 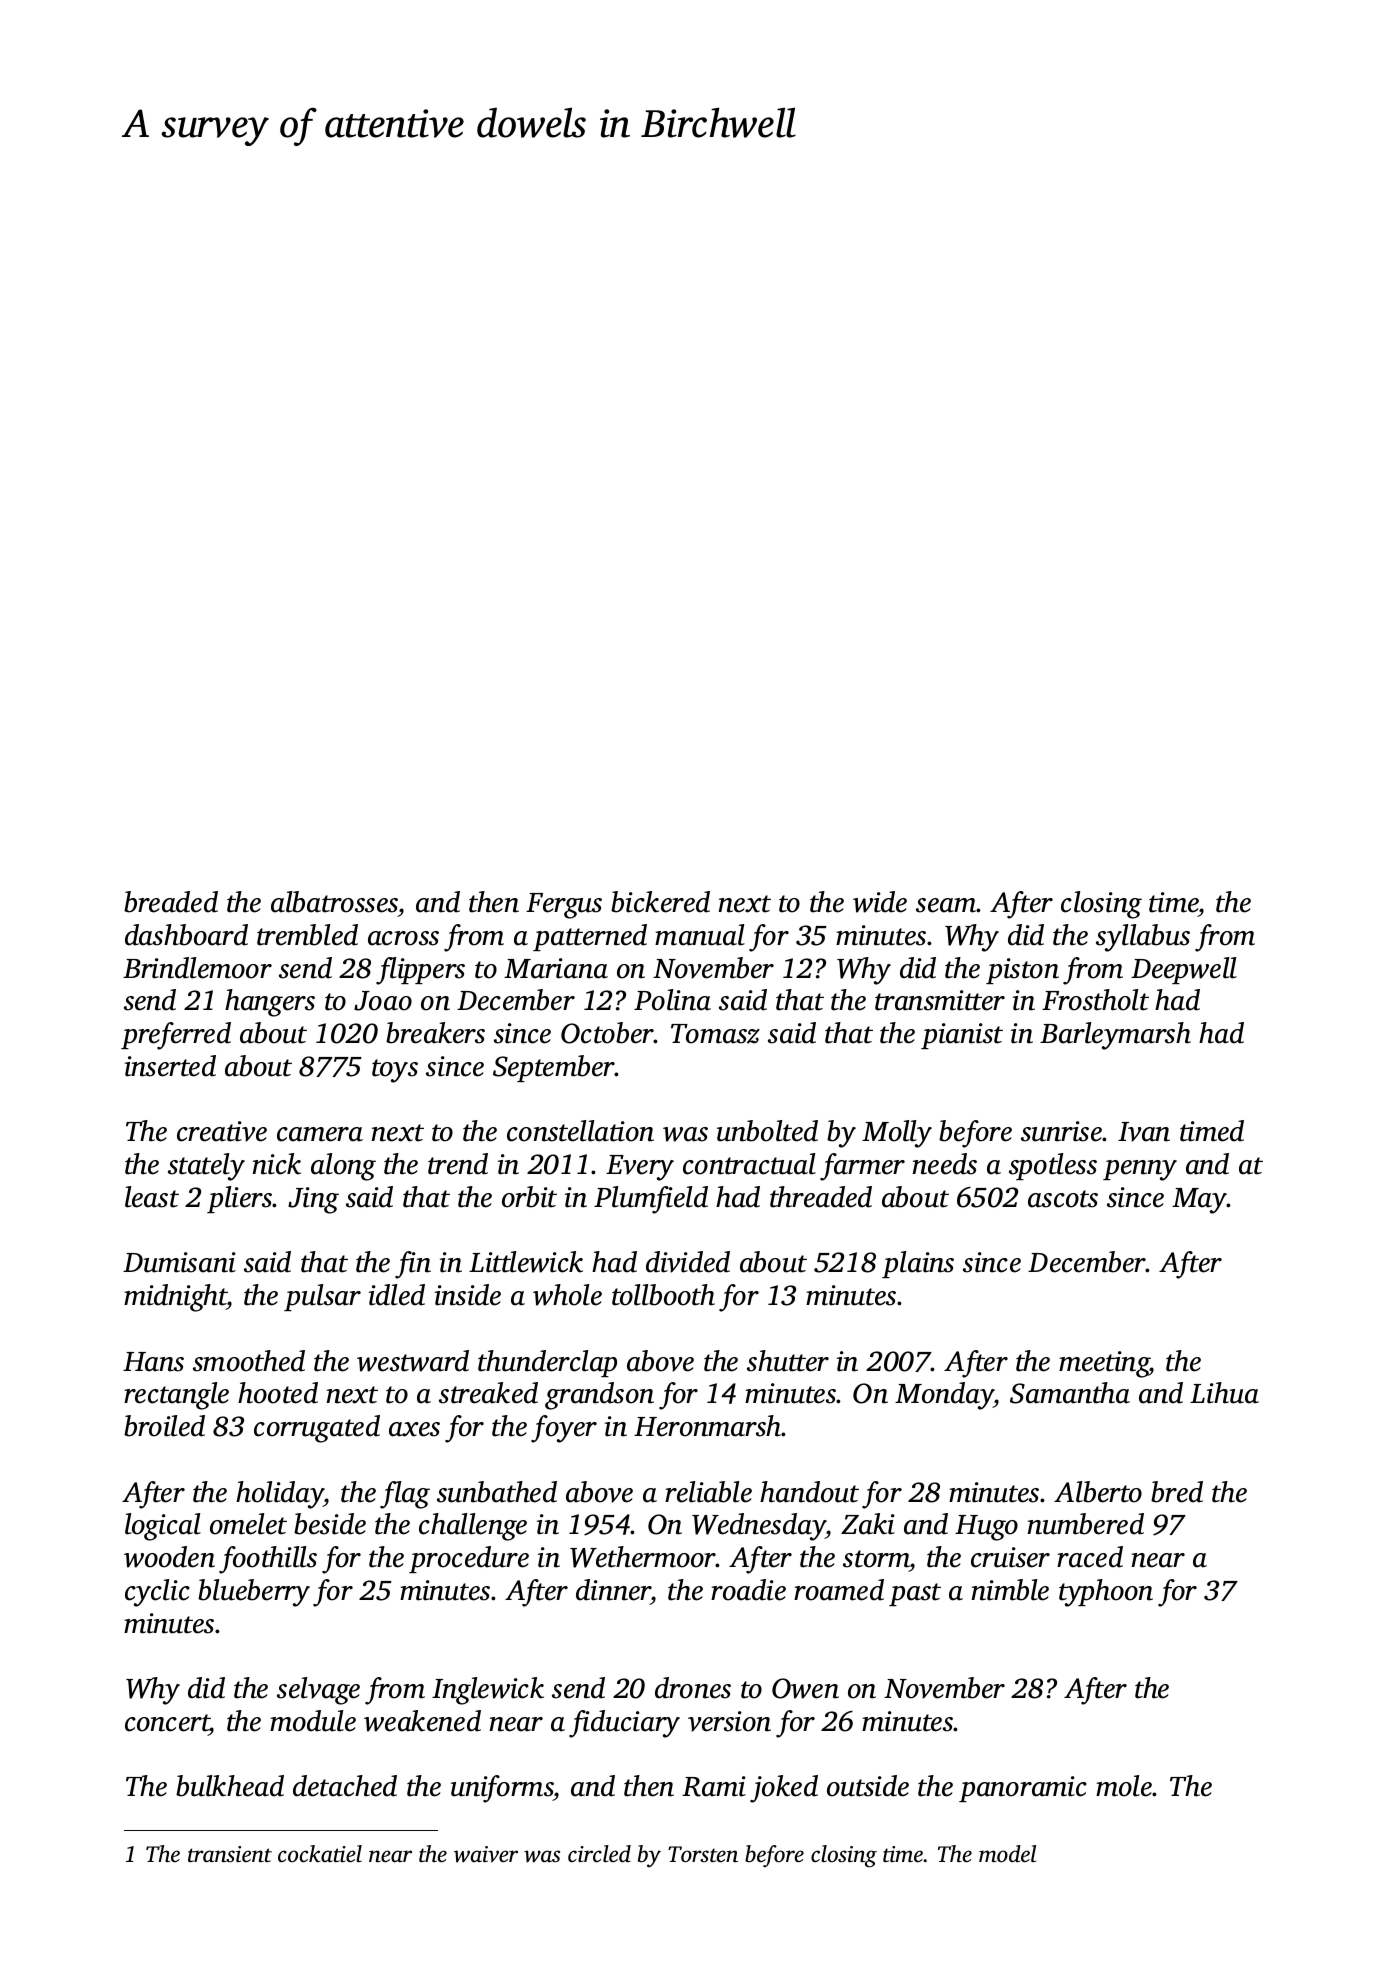 What do you see at coordinates (176, 1036) in the document?
I see `preferred` at bounding box center [176, 1036].
